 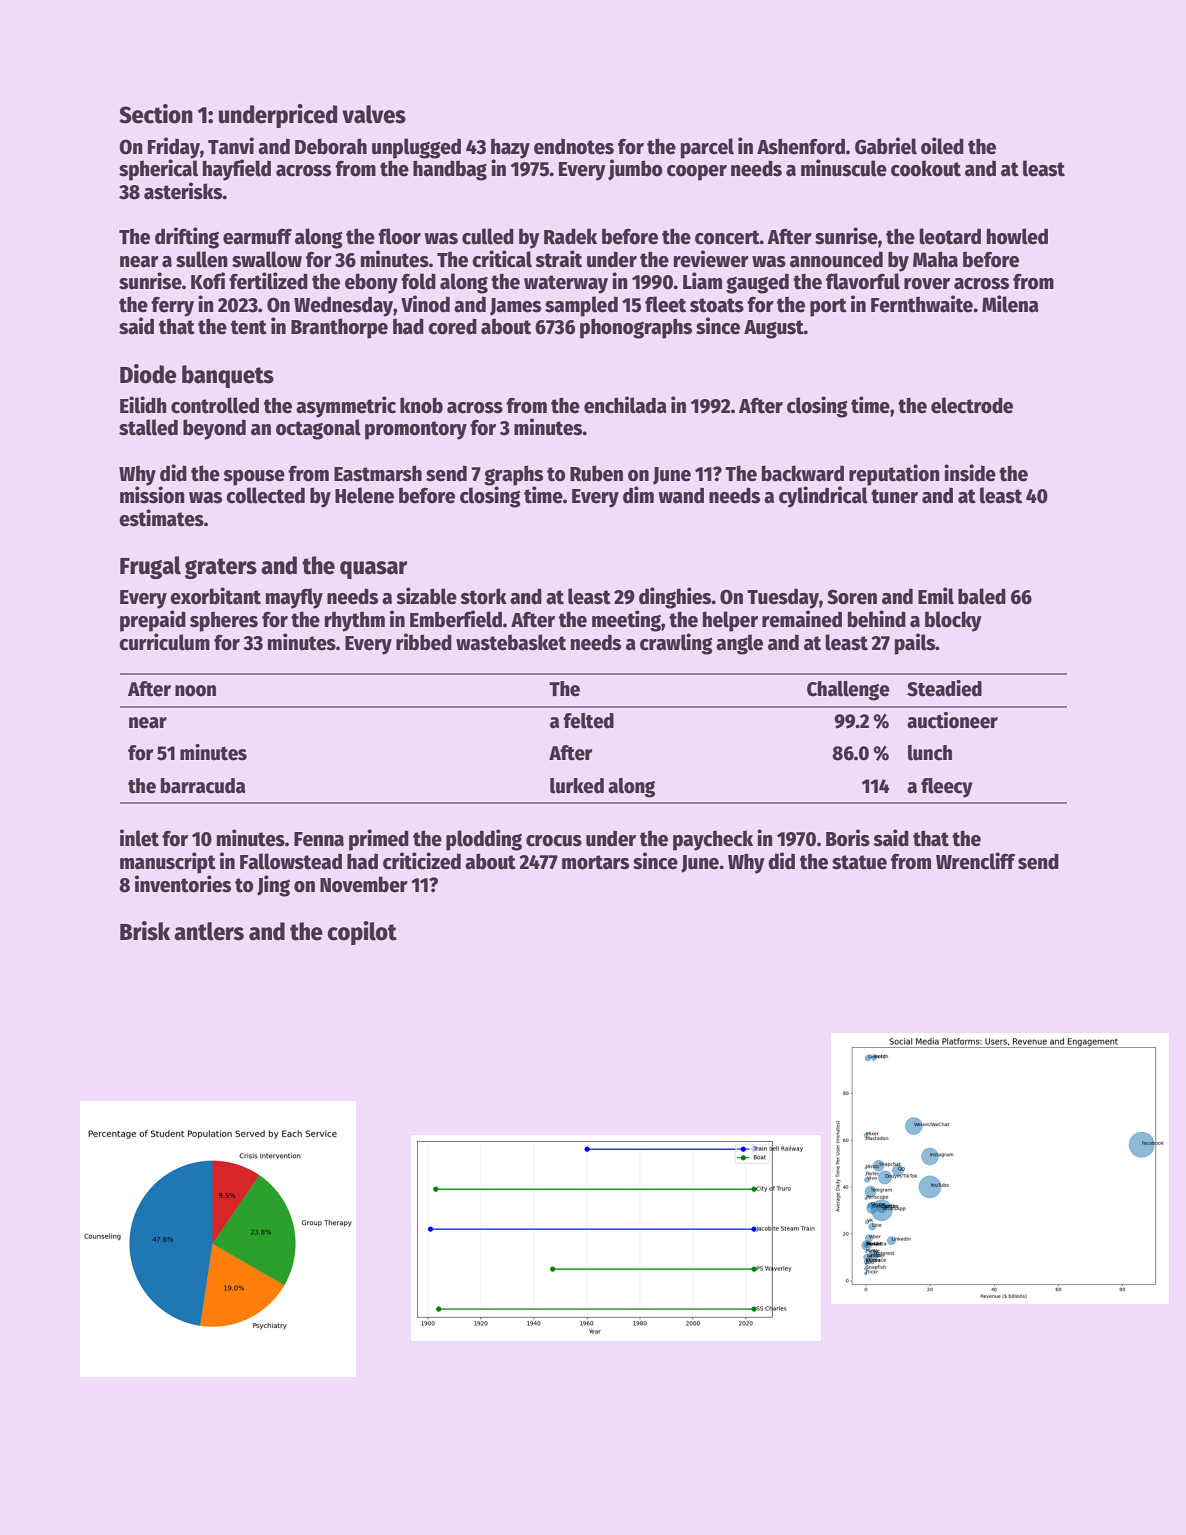 What do you see at coordinates (803, 473) in the document?
I see `backward` at bounding box center [803, 473].
